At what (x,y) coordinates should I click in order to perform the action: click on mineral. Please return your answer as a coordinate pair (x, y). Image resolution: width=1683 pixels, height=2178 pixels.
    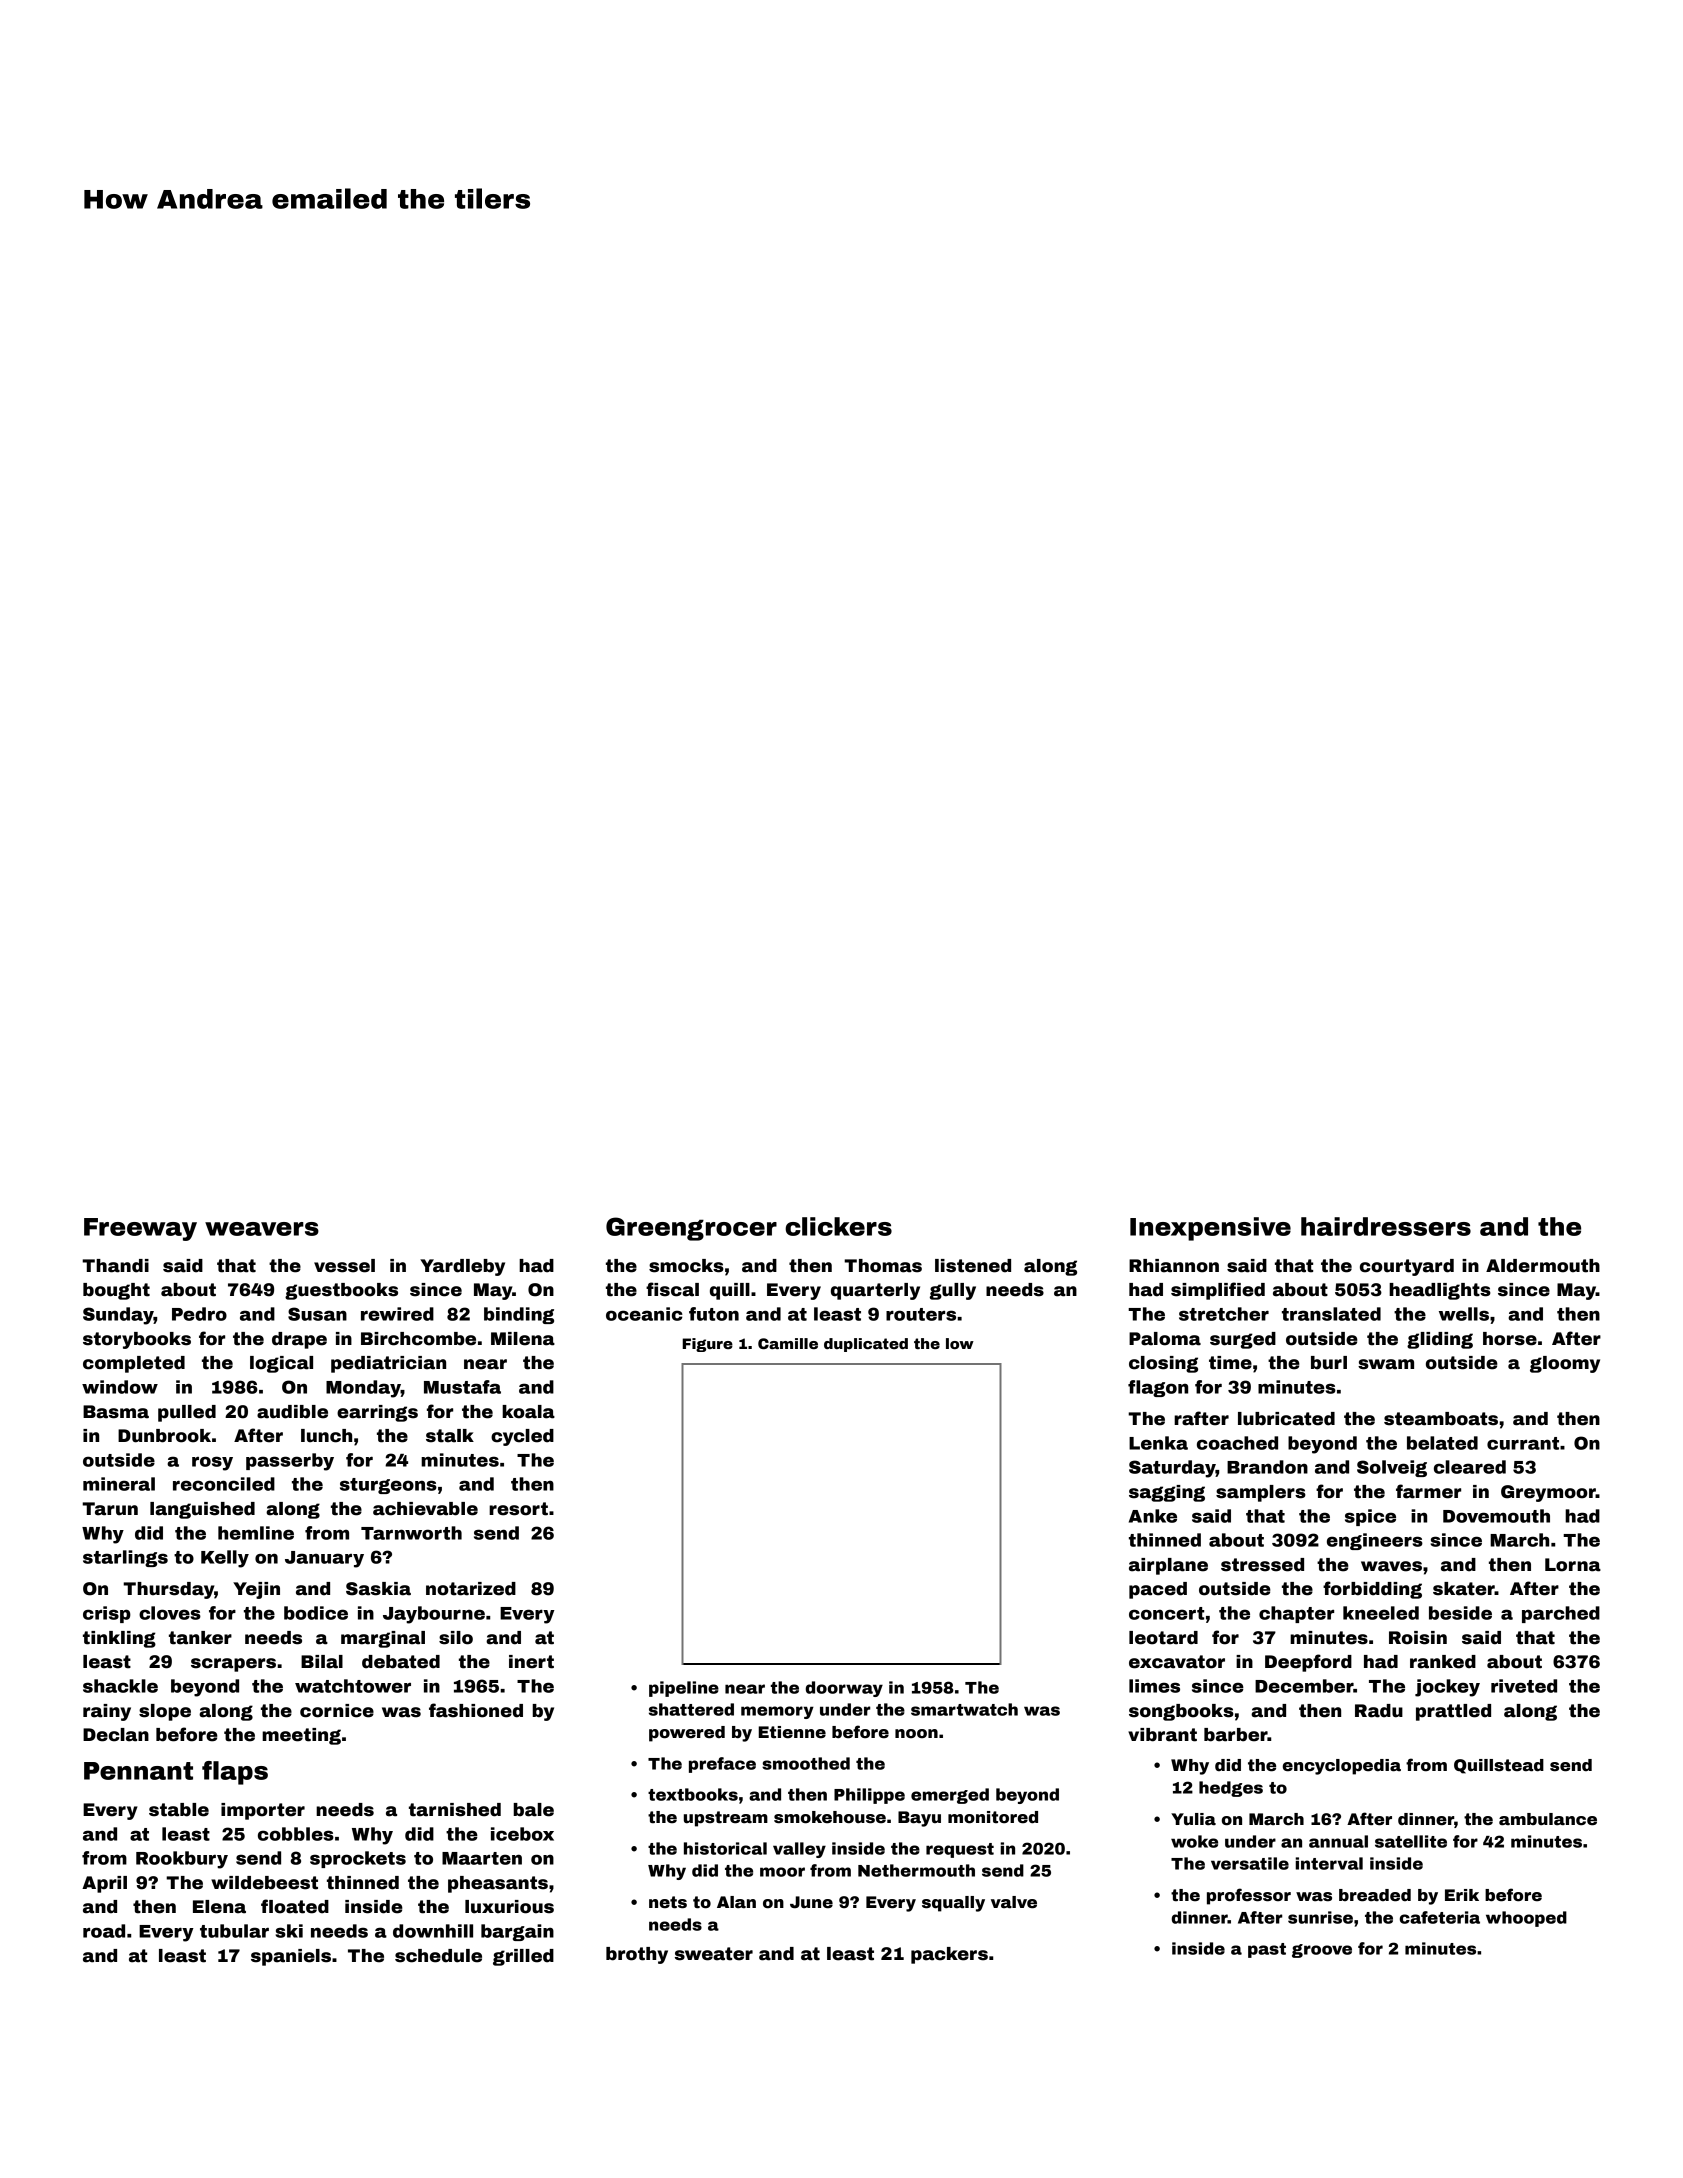
    Looking at the image, I should click on (119, 1484).
